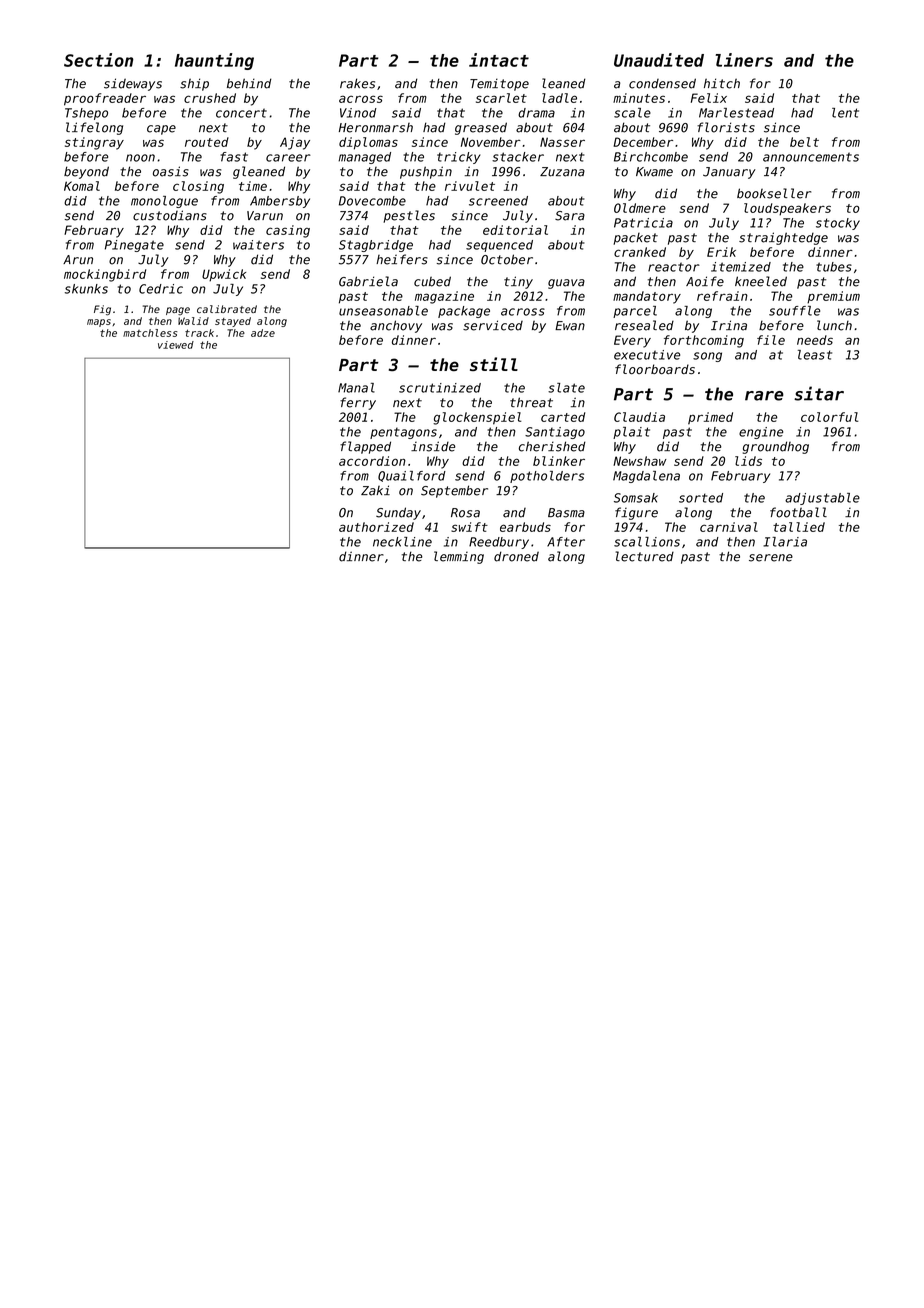  Describe the element at coordinates (214, 61) in the screenshot. I see `haunting` at that location.
